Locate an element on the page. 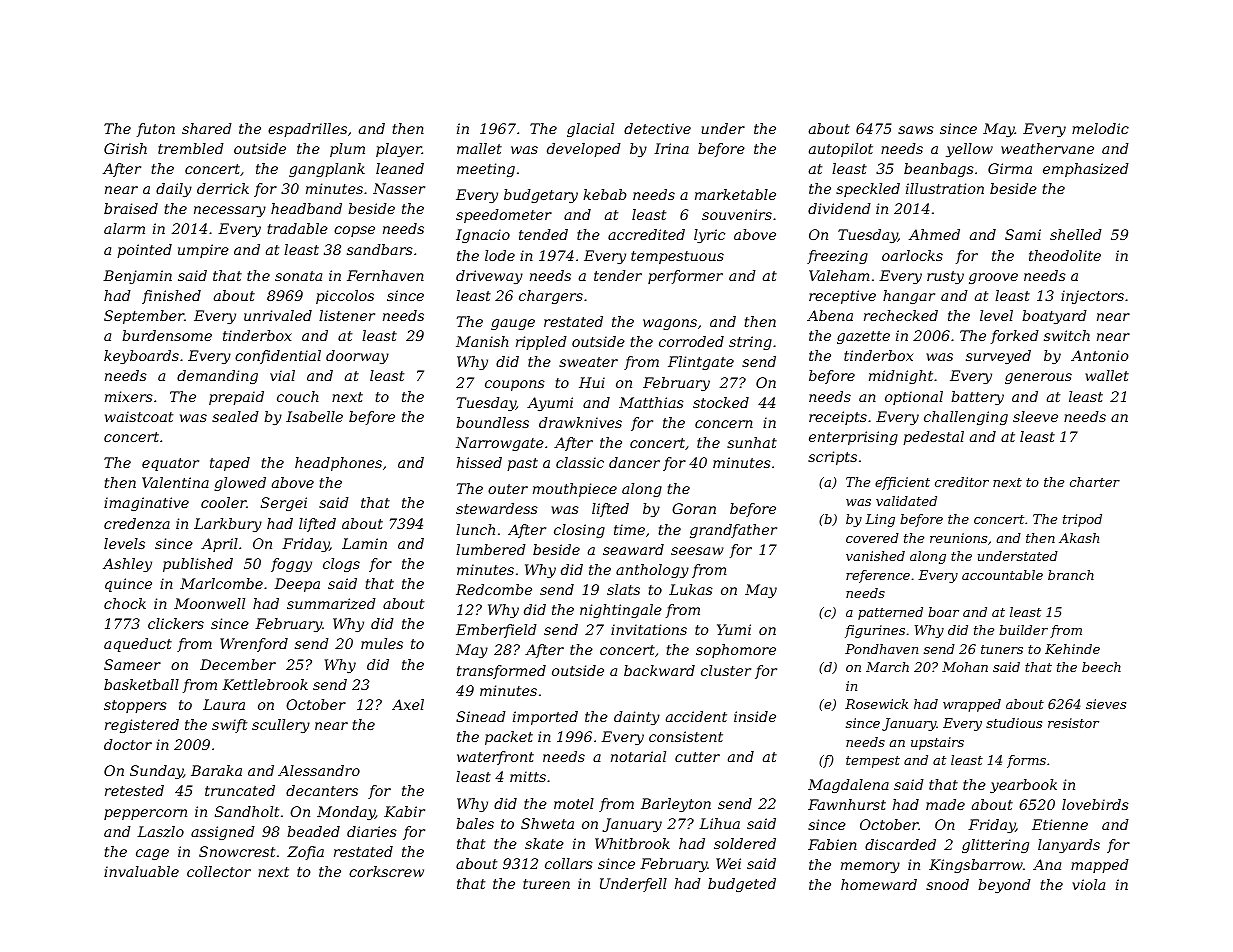 This image has height=952, width=1233. dainty is located at coordinates (637, 718).
